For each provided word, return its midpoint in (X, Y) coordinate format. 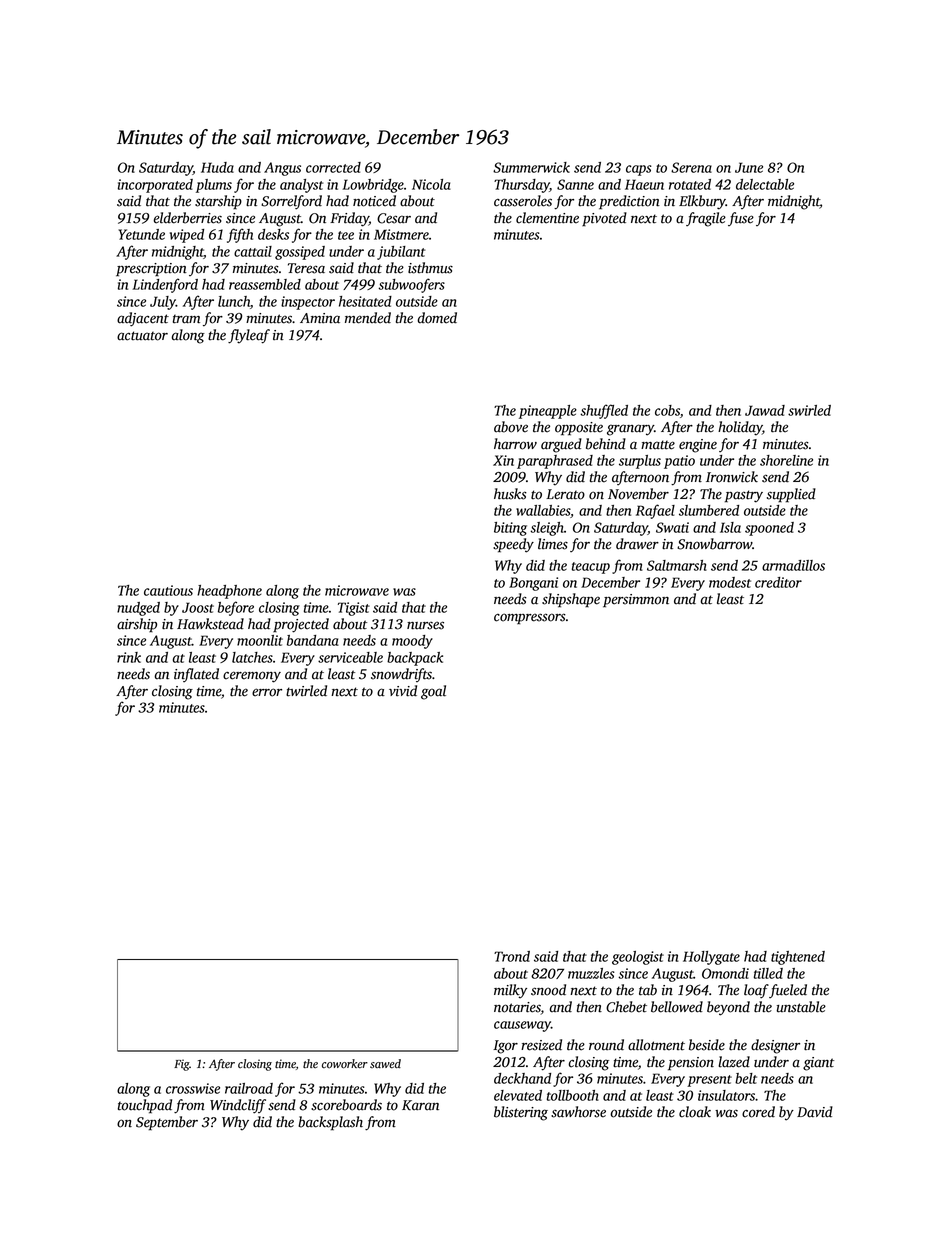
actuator (142, 336)
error (267, 692)
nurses (425, 625)
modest (730, 582)
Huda (217, 167)
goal (433, 692)
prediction (629, 202)
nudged (138, 609)
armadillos (793, 565)
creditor (778, 582)
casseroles (523, 201)
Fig (182, 1065)
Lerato (565, 494)
